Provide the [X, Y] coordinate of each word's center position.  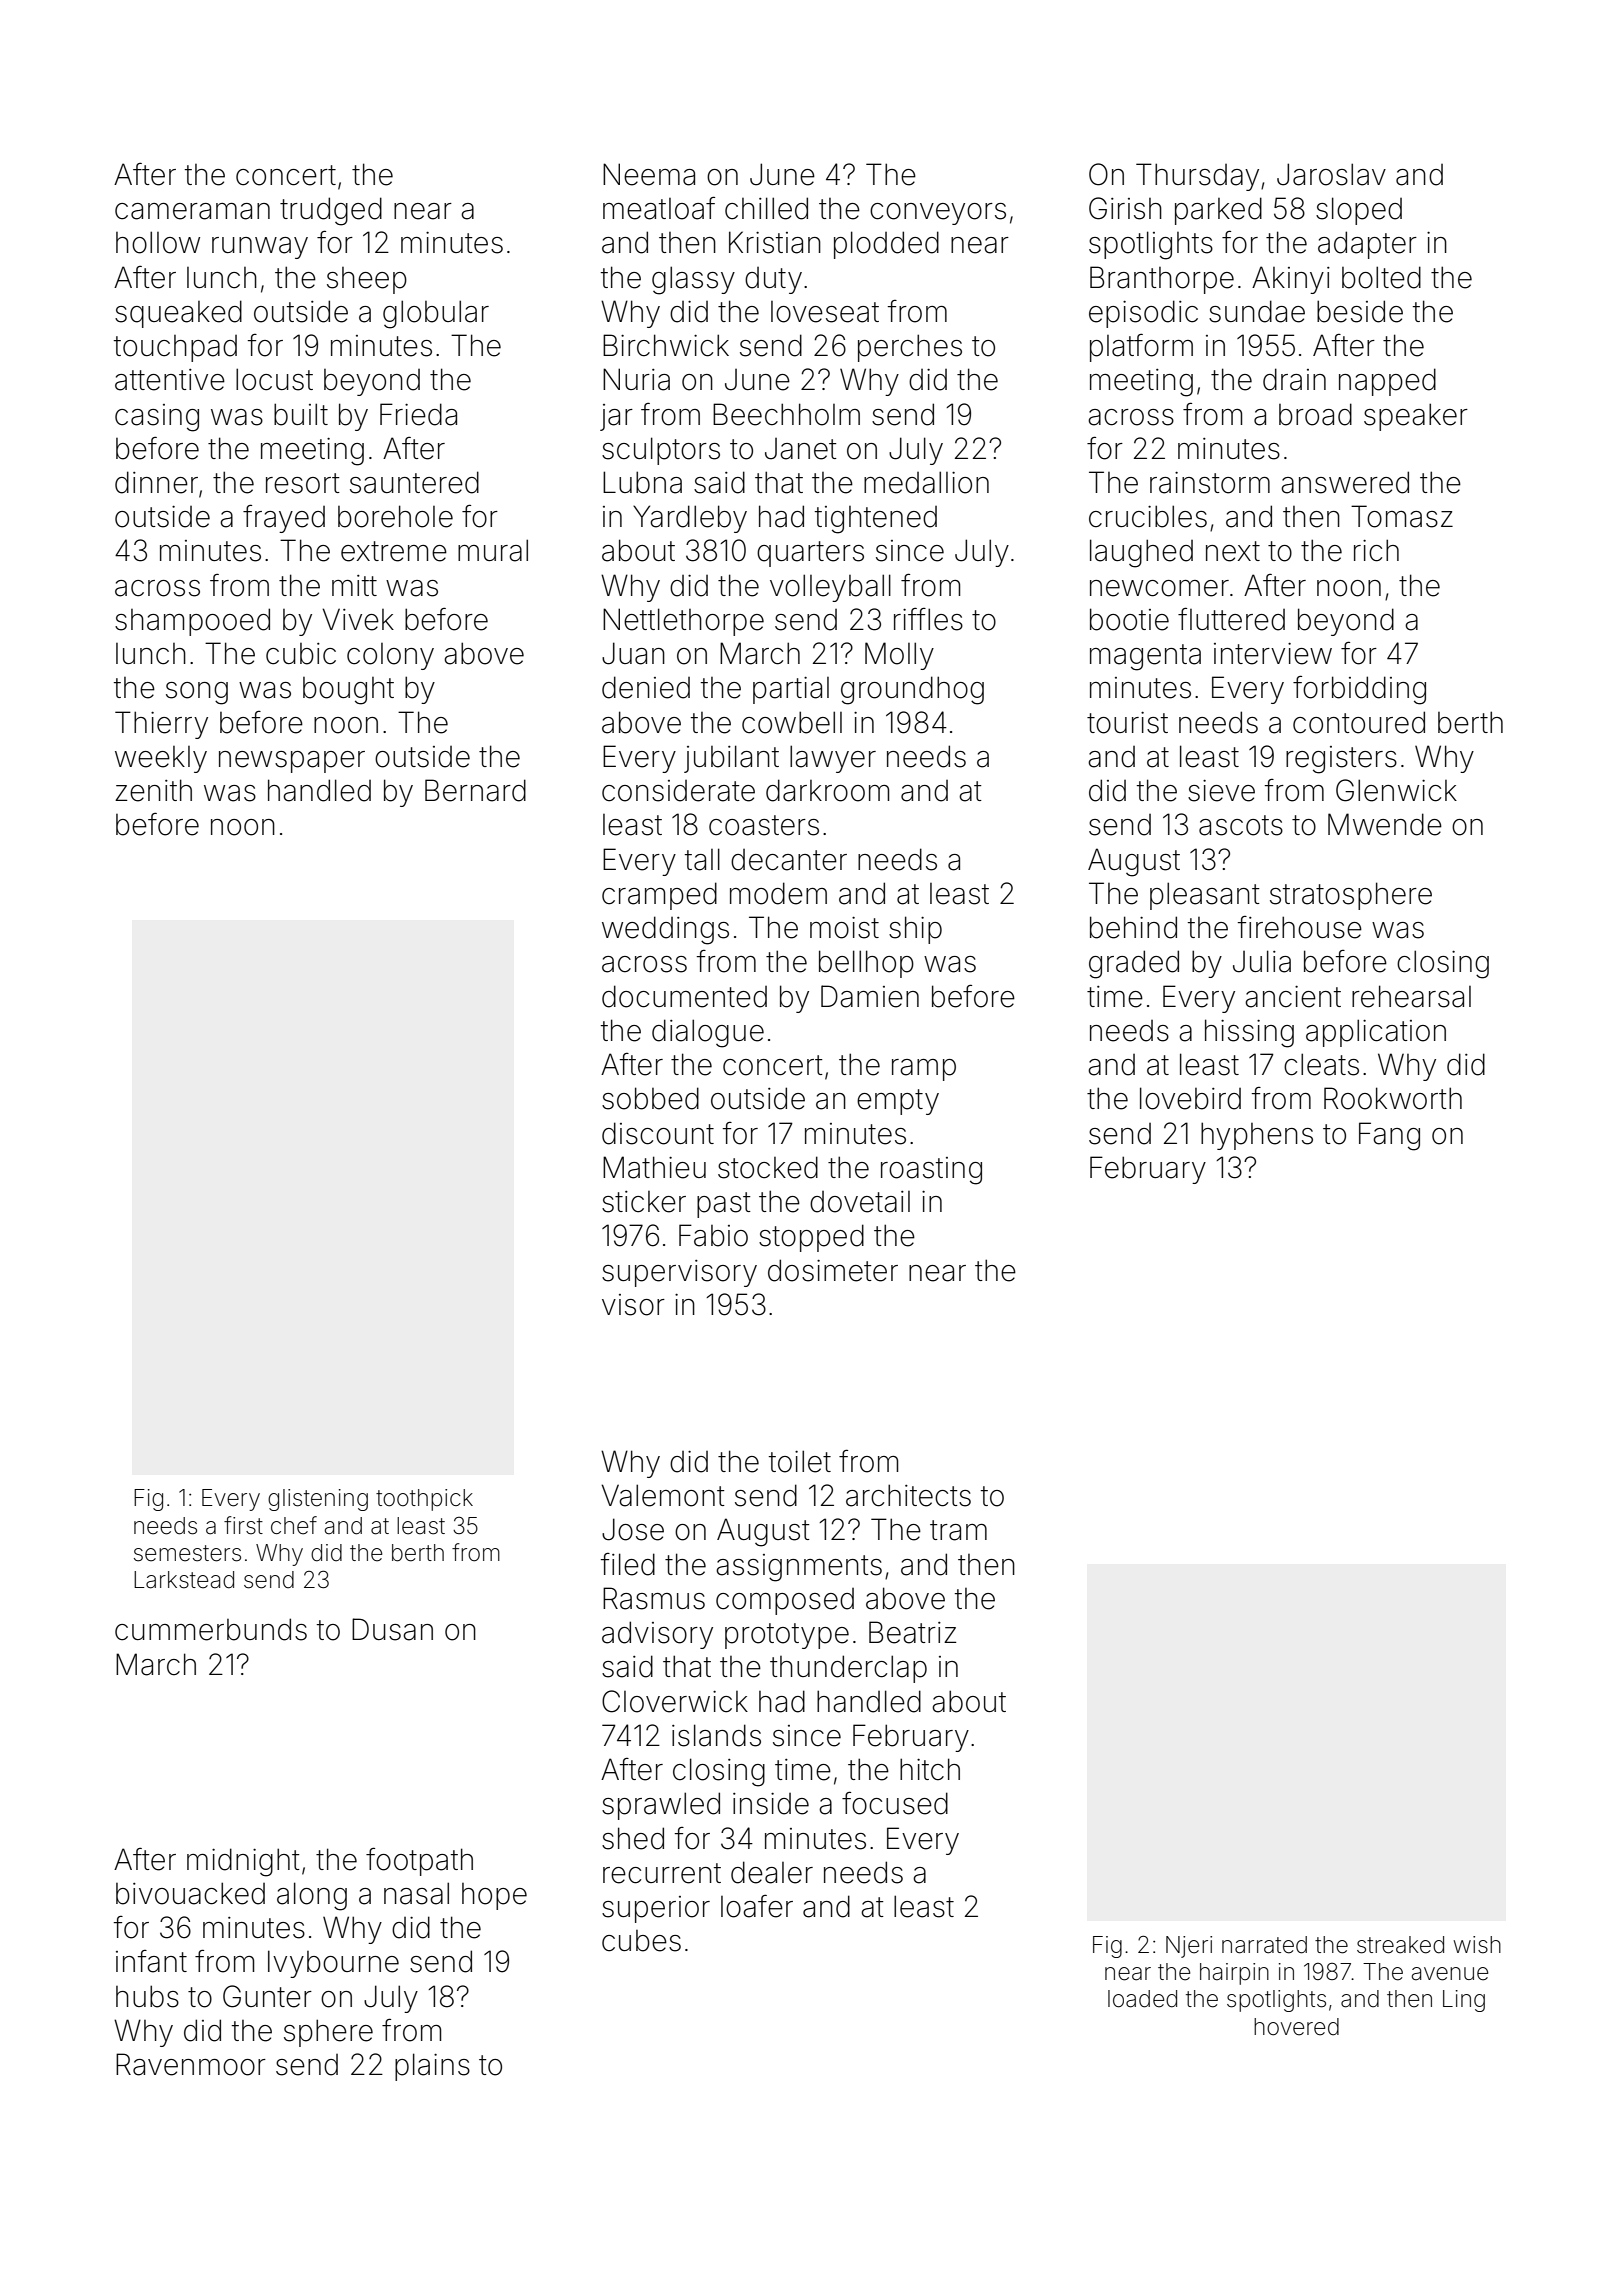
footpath [419, 1861]
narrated [1264, 1945]
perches [910, 348]
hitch [930, 1769]
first [243, 1525]
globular [436, 314]
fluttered [1231, 619]
